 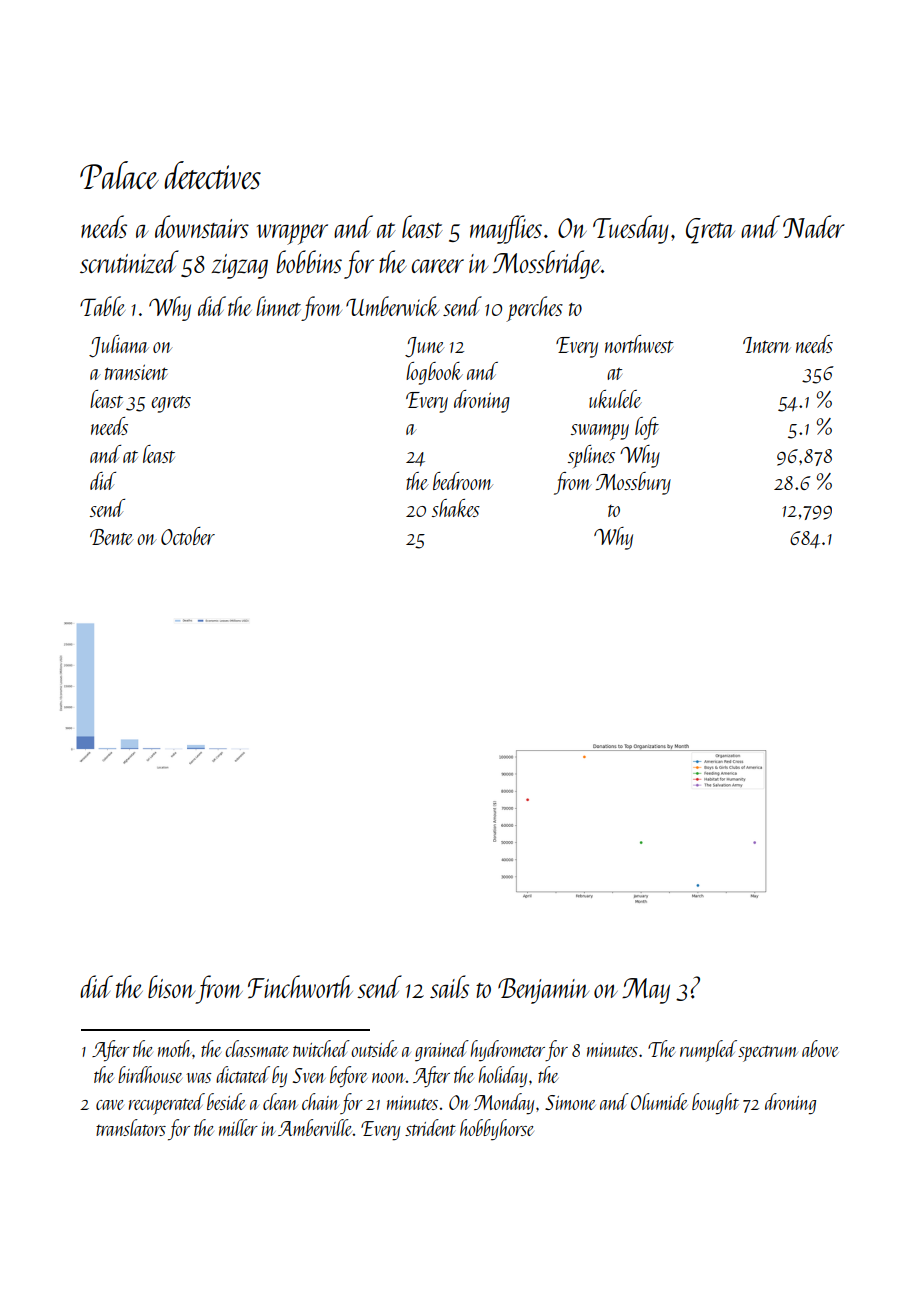 I want to click on detectives, so click(x=212, y=175).
